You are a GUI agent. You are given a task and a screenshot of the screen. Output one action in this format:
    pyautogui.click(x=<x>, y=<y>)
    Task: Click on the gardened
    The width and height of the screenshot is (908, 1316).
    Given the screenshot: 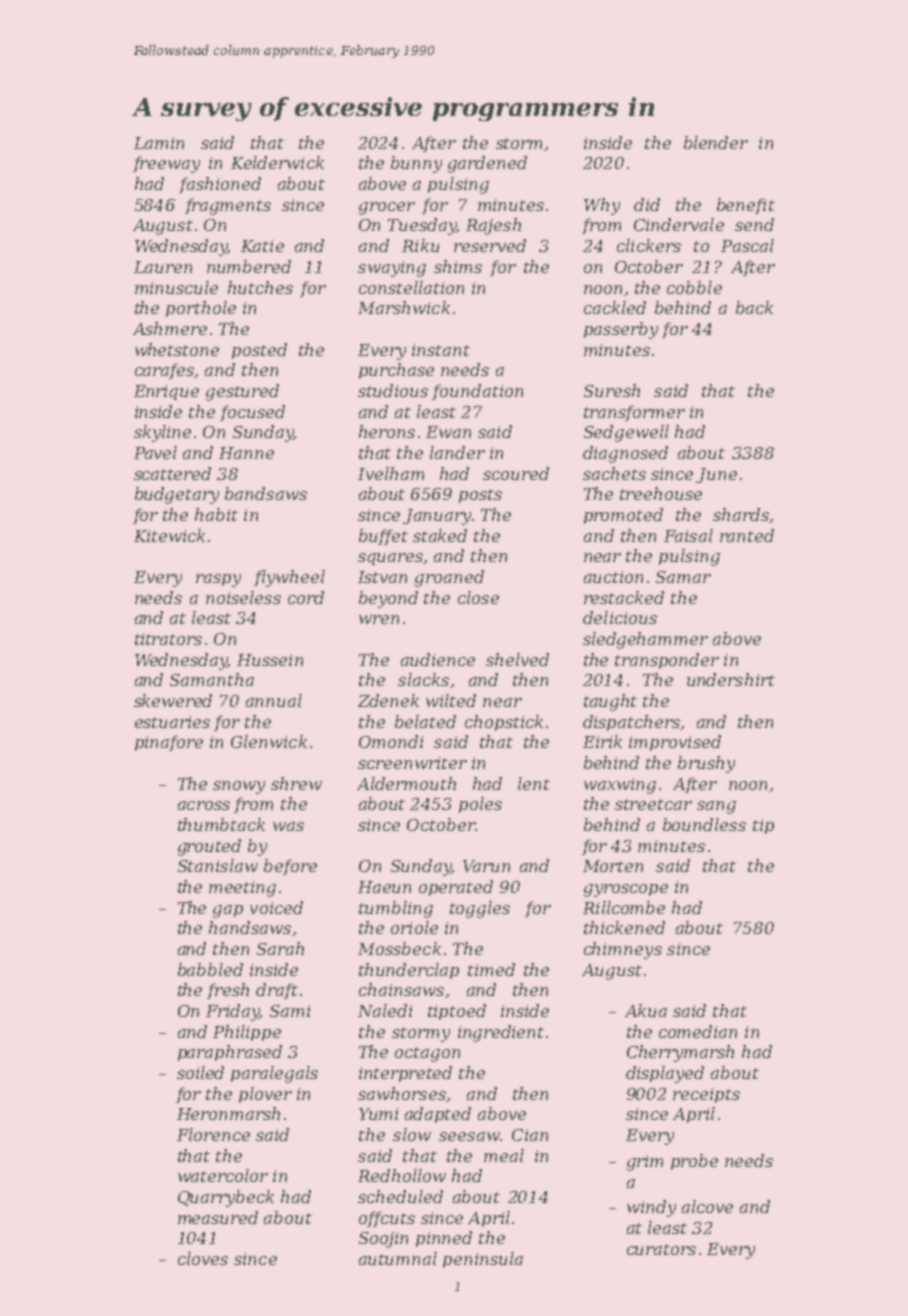 What is the action you would take?
    pyautogui.click(x=487, y=164)
